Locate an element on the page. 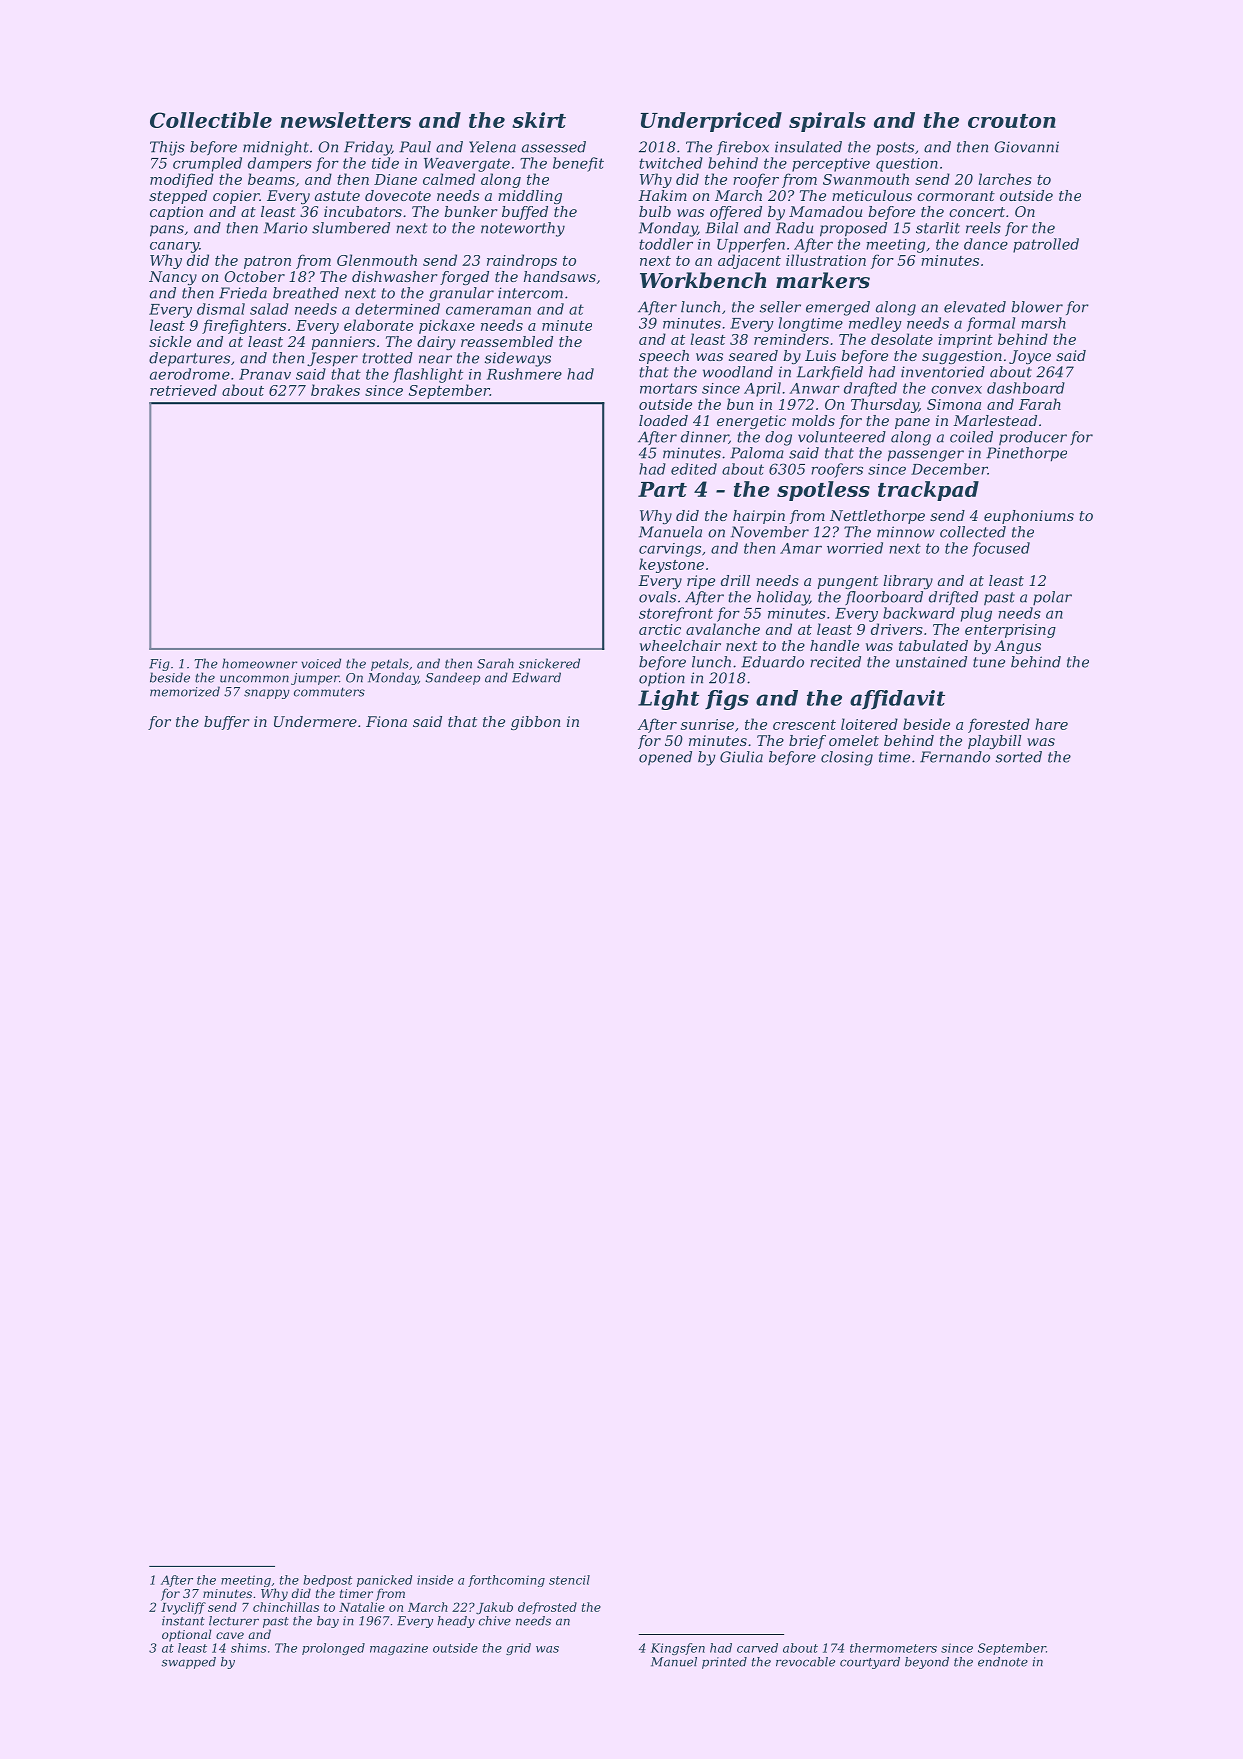  midnight is located at coordinates (276, 148).
